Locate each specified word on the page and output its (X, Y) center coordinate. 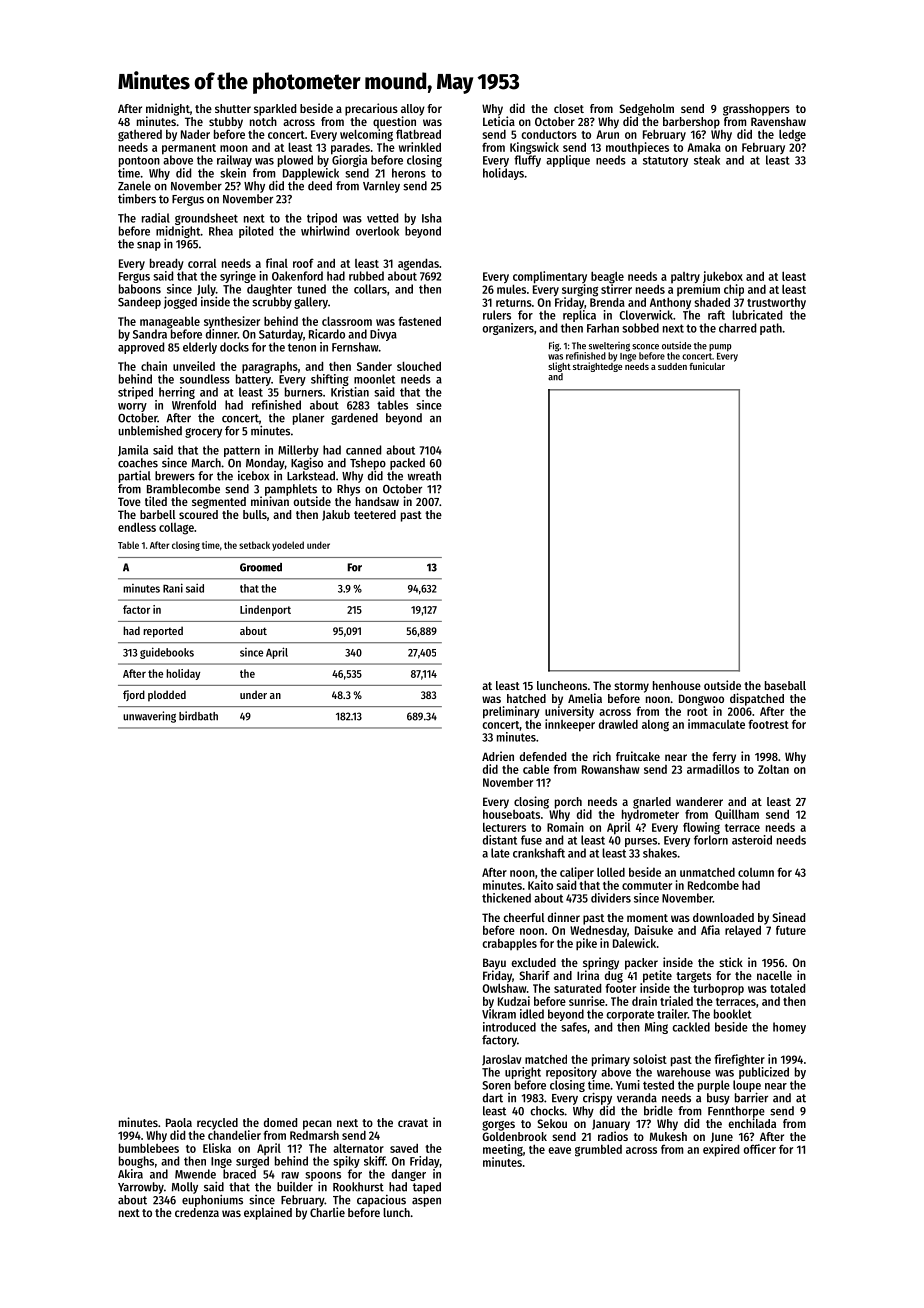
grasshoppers (756, 110)
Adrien (498, 756)
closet (569, 108)
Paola (179, 1122)
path (771, 329)
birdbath (198, 716)
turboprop (718, 990)
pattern (242, 451)
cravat (413, 1123)
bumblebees (149, 1148)
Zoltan (773, 769)
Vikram (499, 1014)
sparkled (275, 110)
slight (559, 367)
